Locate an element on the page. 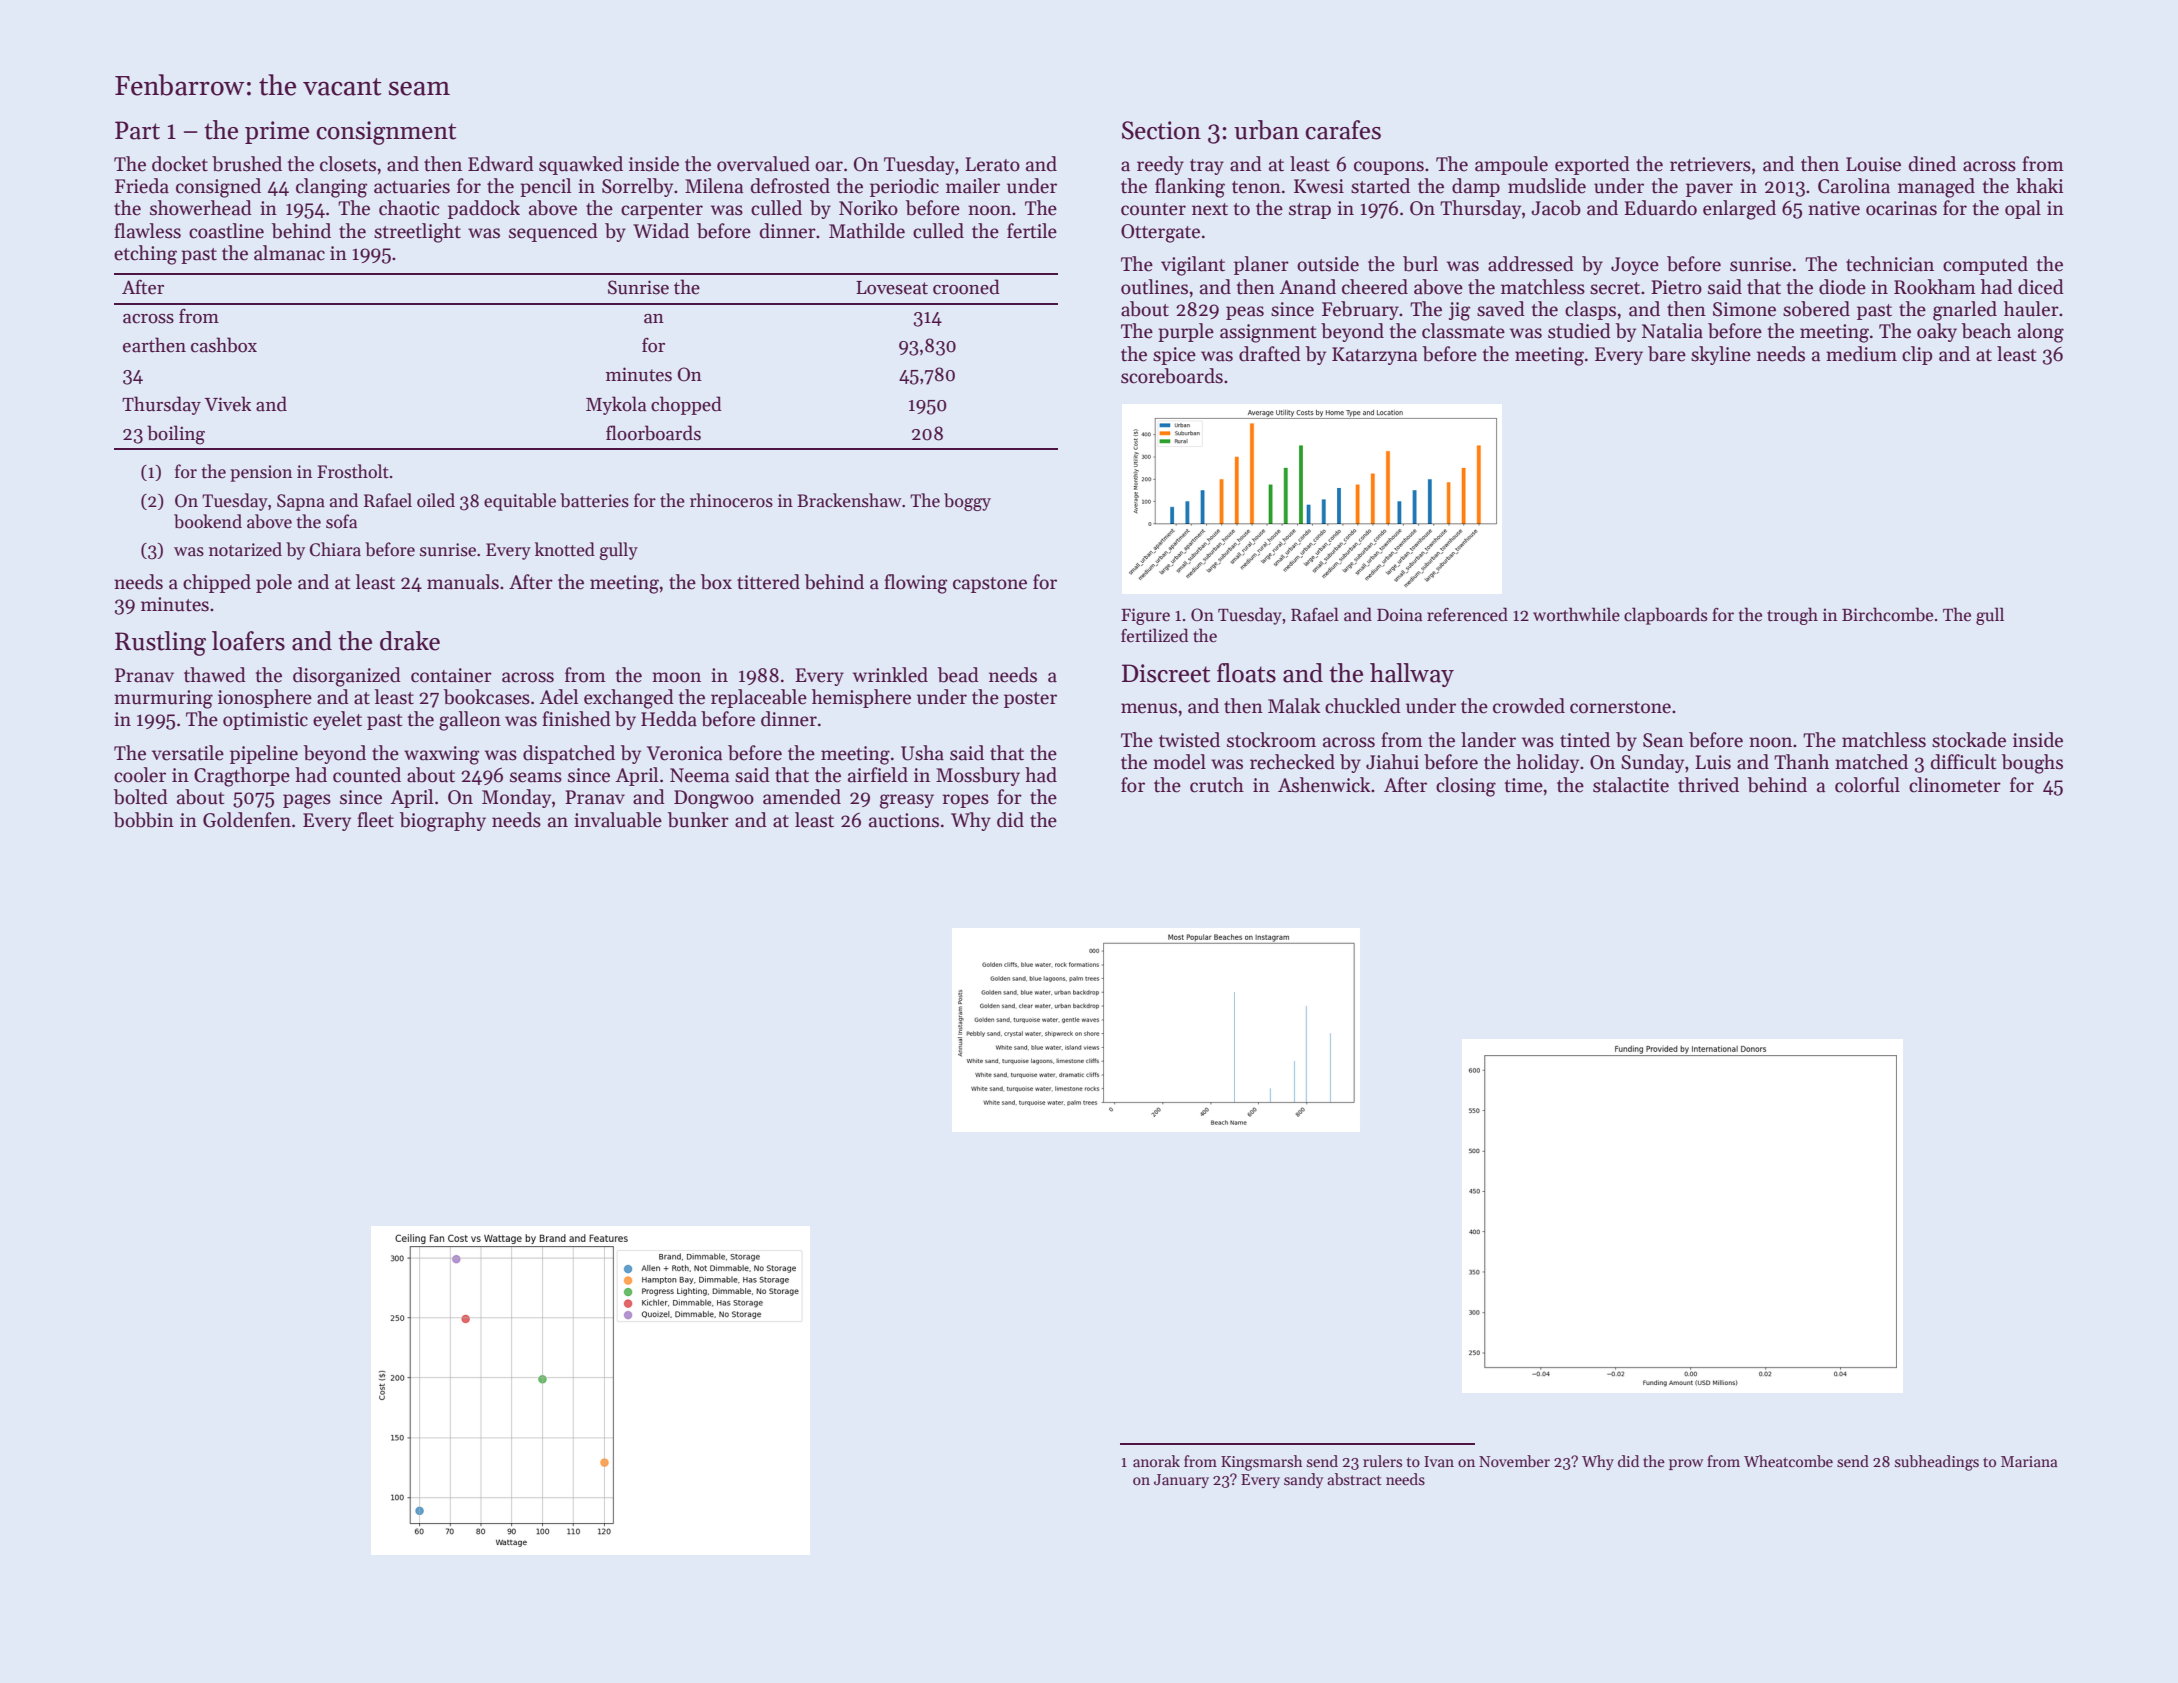  pencil is located at coordinates (545, 187).
